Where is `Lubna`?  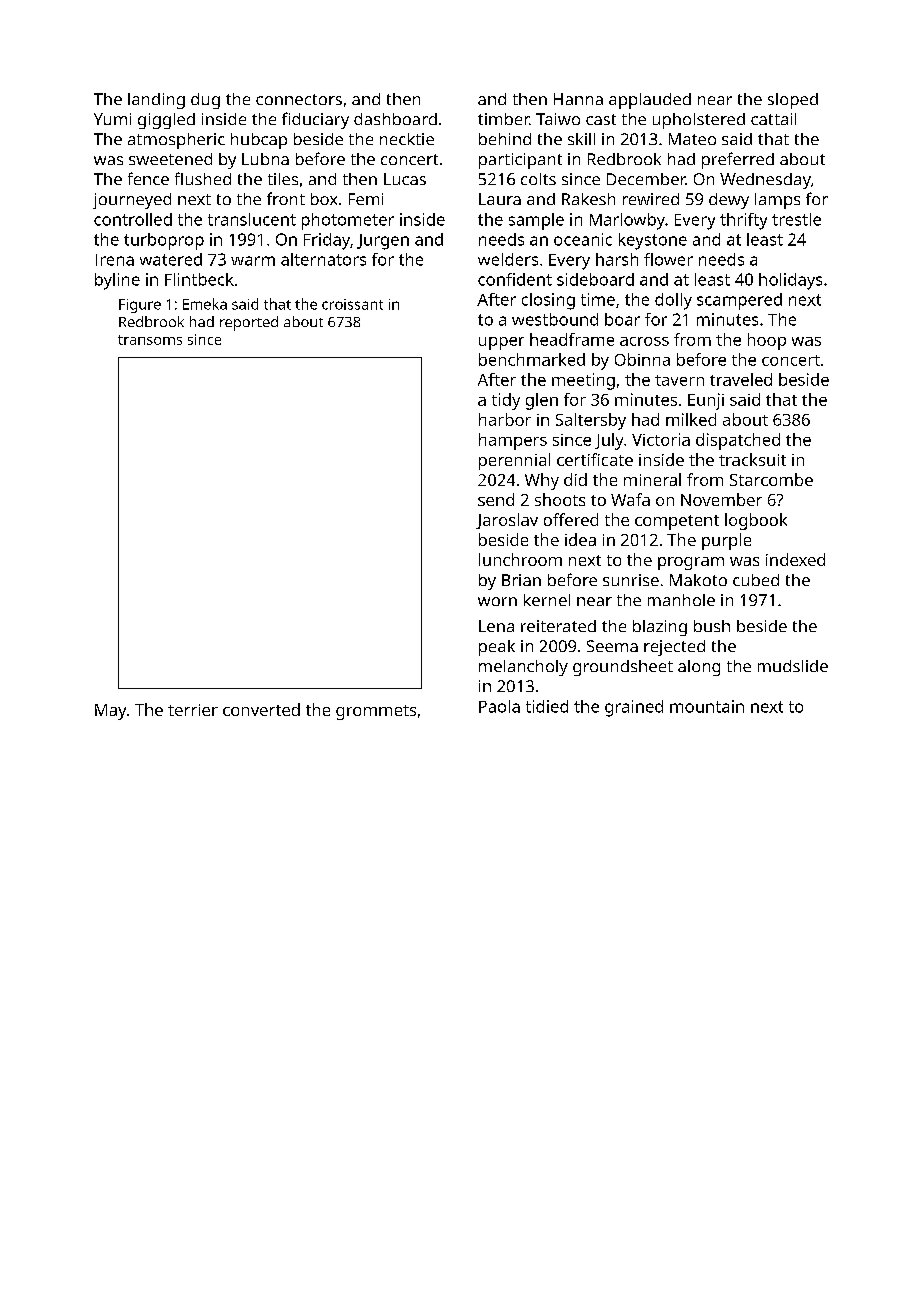 Lubna is located at coordinates (265, 159).
